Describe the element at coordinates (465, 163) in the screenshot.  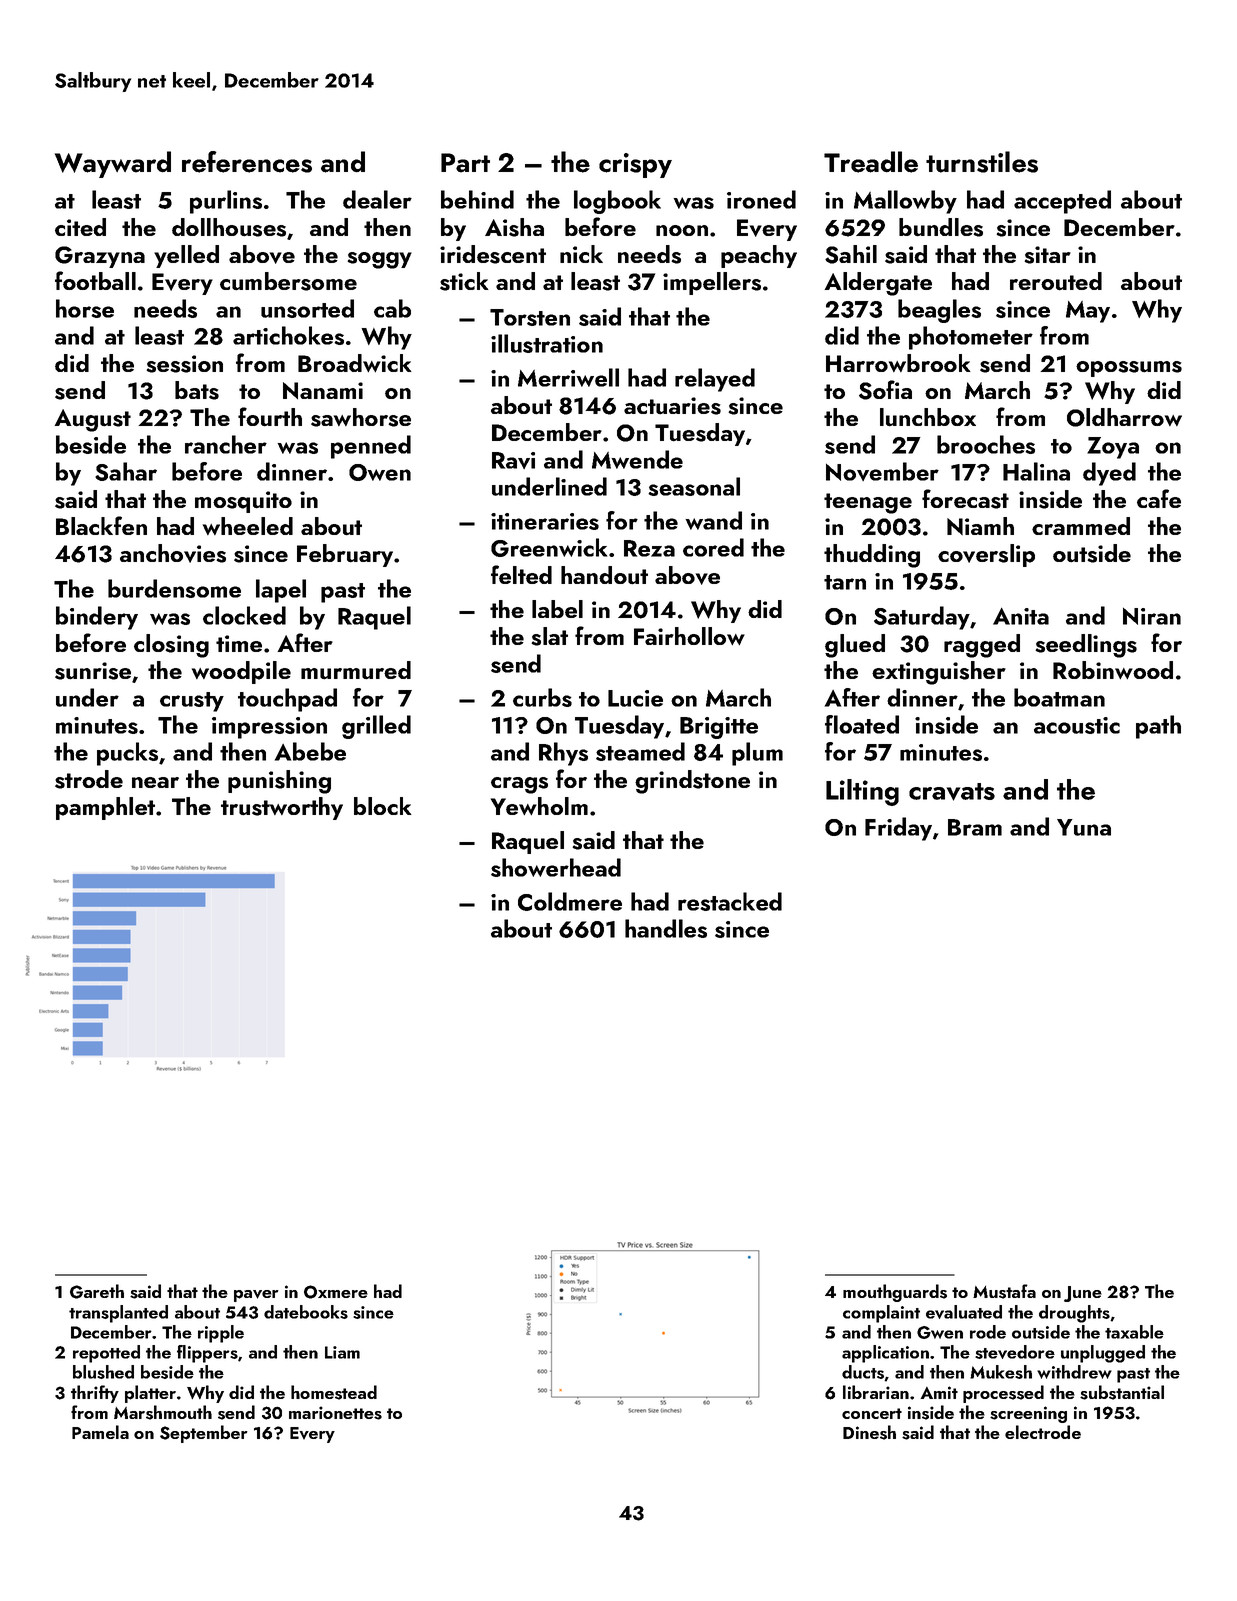
I see `Part` at that location.
